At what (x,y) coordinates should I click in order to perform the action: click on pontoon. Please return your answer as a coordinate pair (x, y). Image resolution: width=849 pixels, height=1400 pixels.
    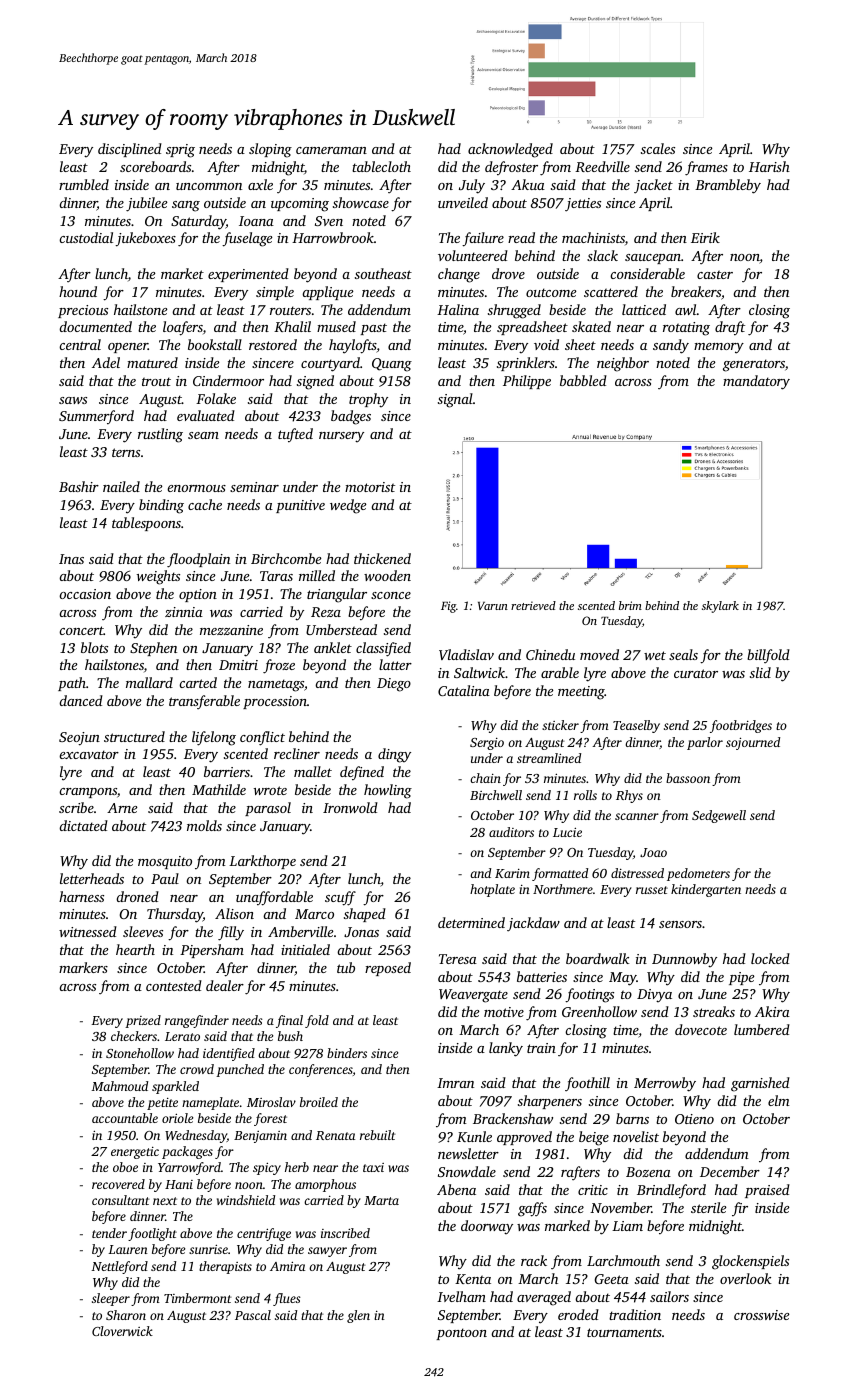
    Looking at the image, I should click on (461, 1334).
